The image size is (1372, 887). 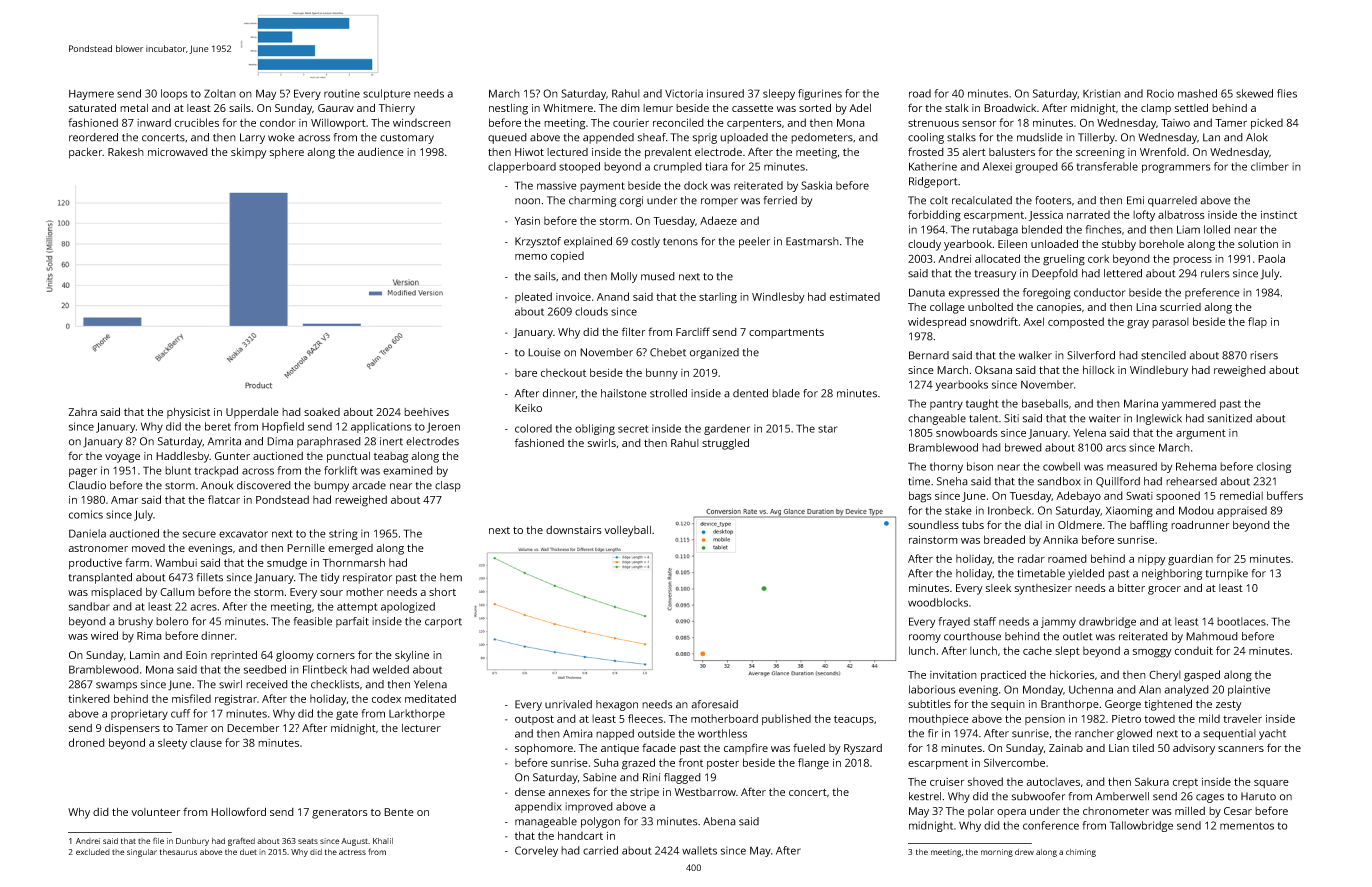 What do you see at coordinates (399, 812) in the screenshot?
I see `Bente` at bounding box center [399, 812].
